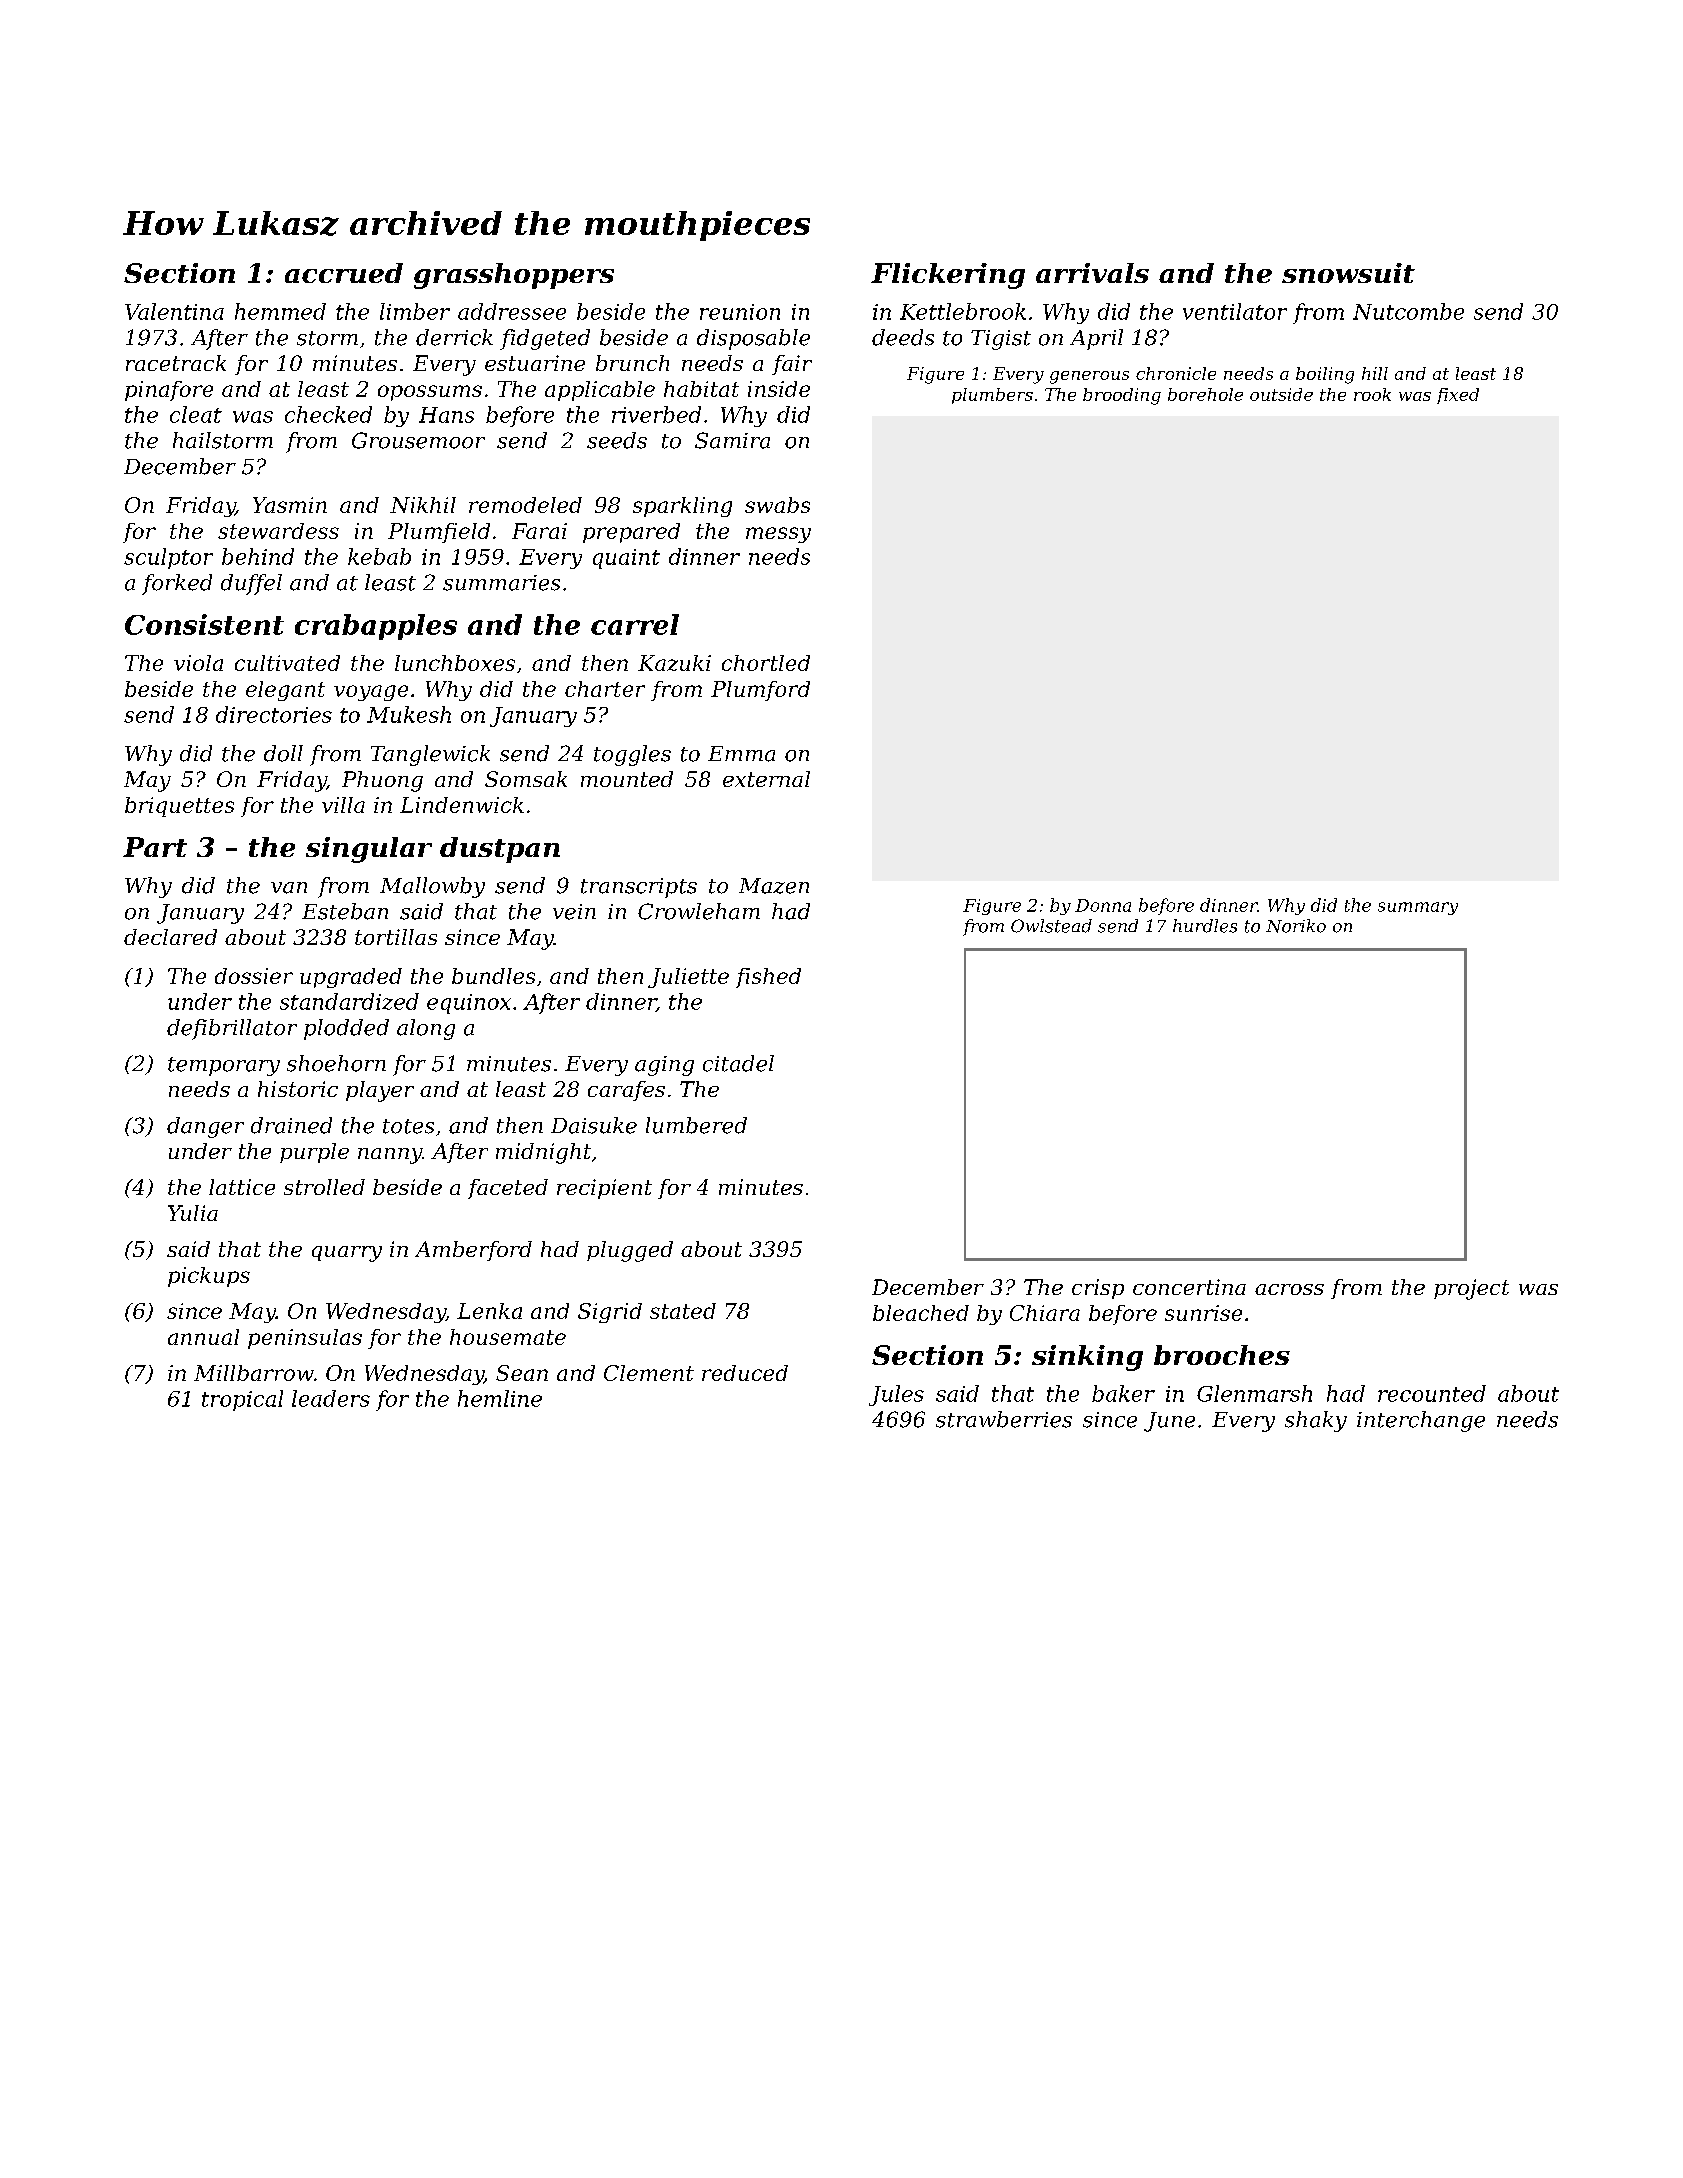  Describe the element at coordinates (179, 807) in the document. I see `briquettes` at that location.
